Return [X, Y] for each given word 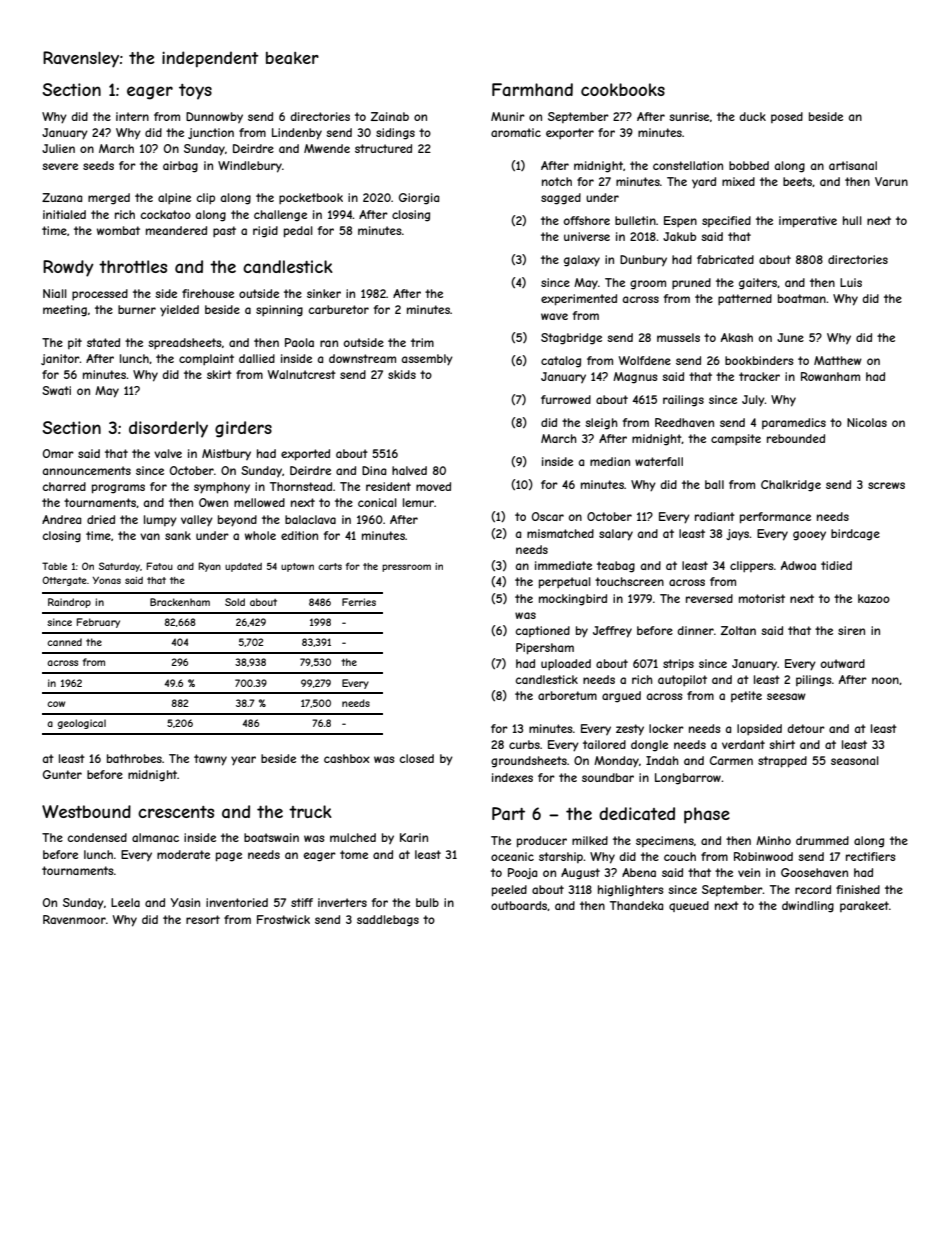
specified [726, 221]
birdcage [855, 535]
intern [132, 116]
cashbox [347, 758]
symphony [222, 488]
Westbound [86, 811]
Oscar [548, 516]
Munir [508, 116]
